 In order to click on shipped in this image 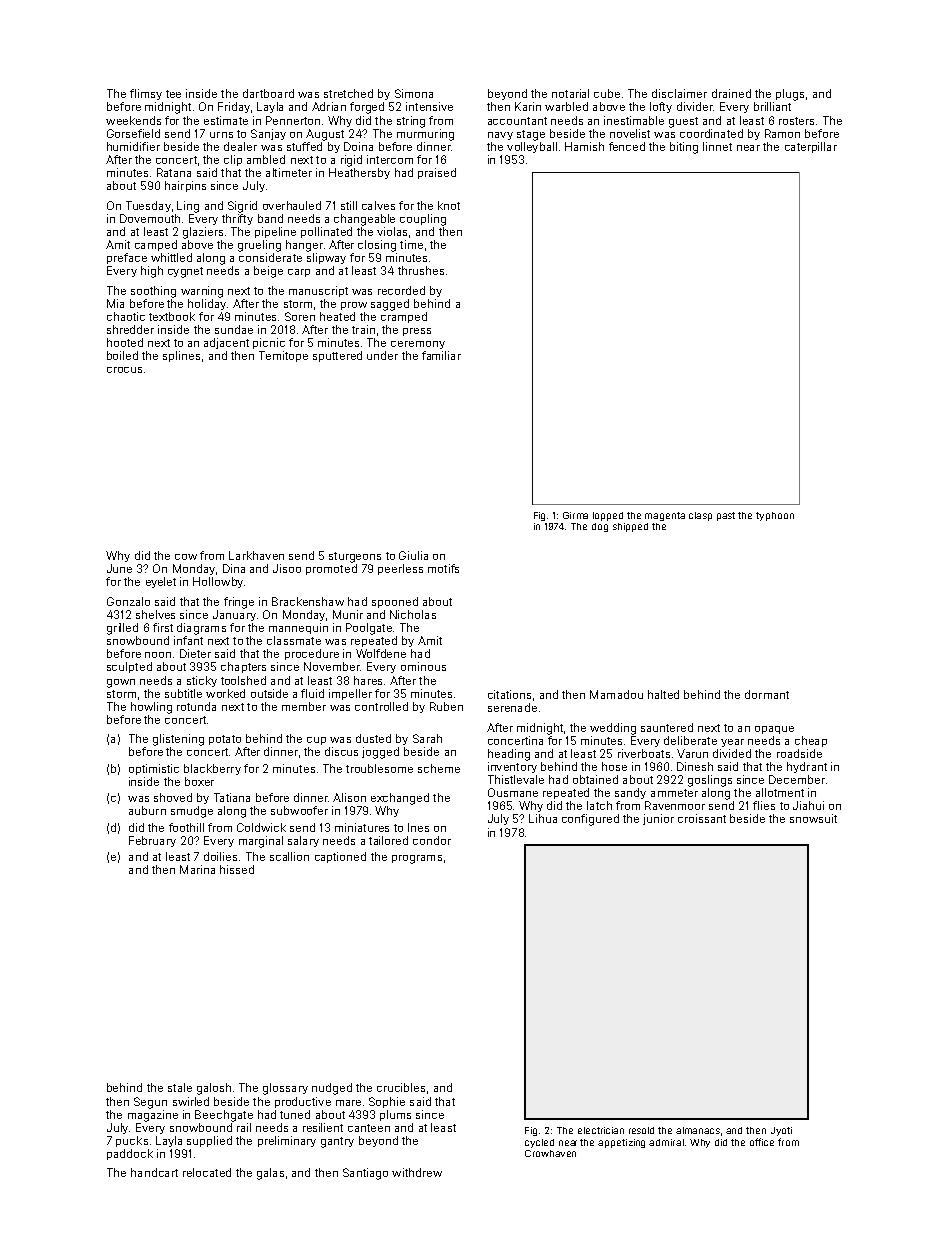, I will do `click(630, 527)`.
